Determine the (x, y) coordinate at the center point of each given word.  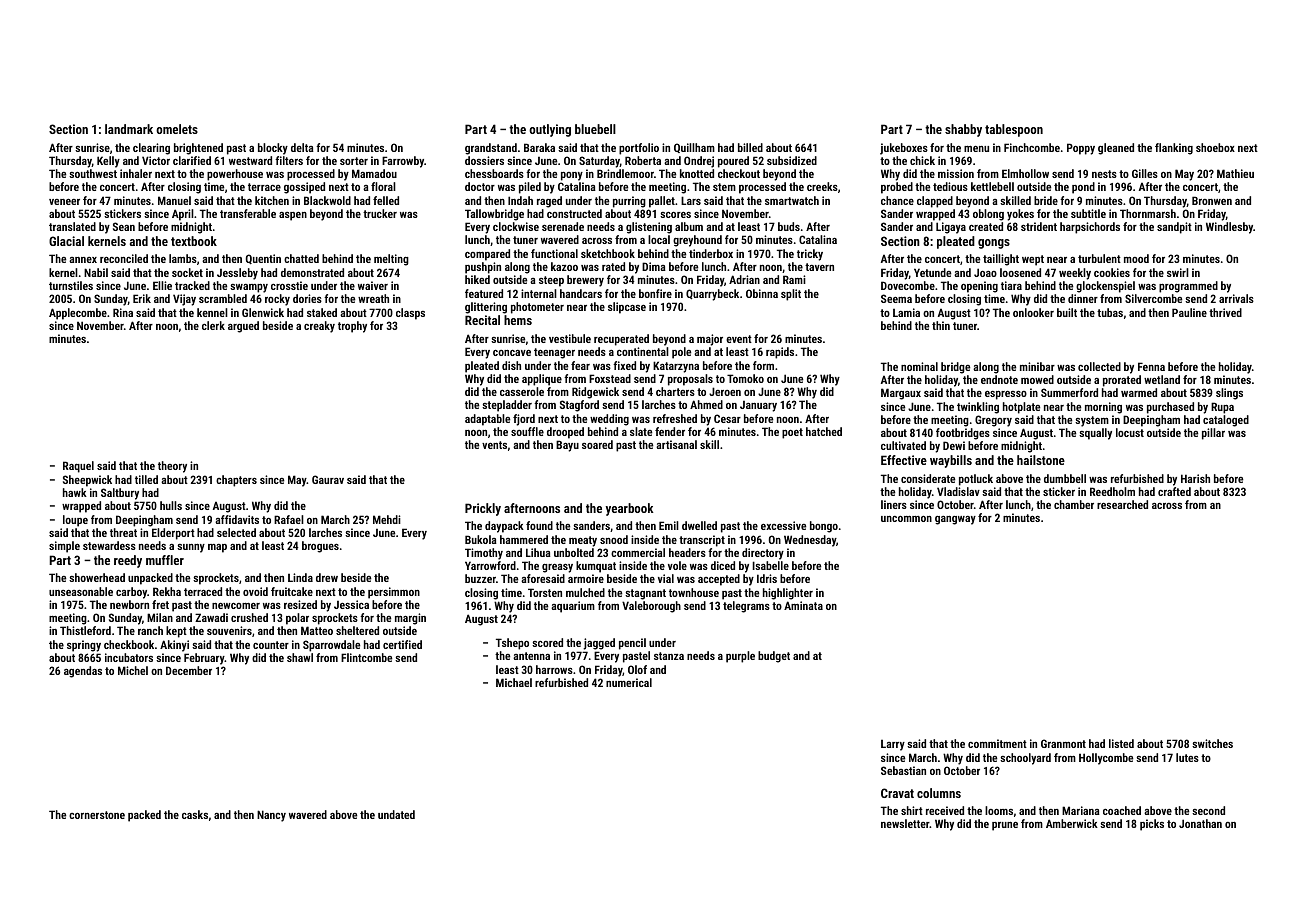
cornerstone (97, 815)
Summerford (1069, 392)
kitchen (272, 200)
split (791, 295)
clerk (213, 325)
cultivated (903, 445)
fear (580, 365)
